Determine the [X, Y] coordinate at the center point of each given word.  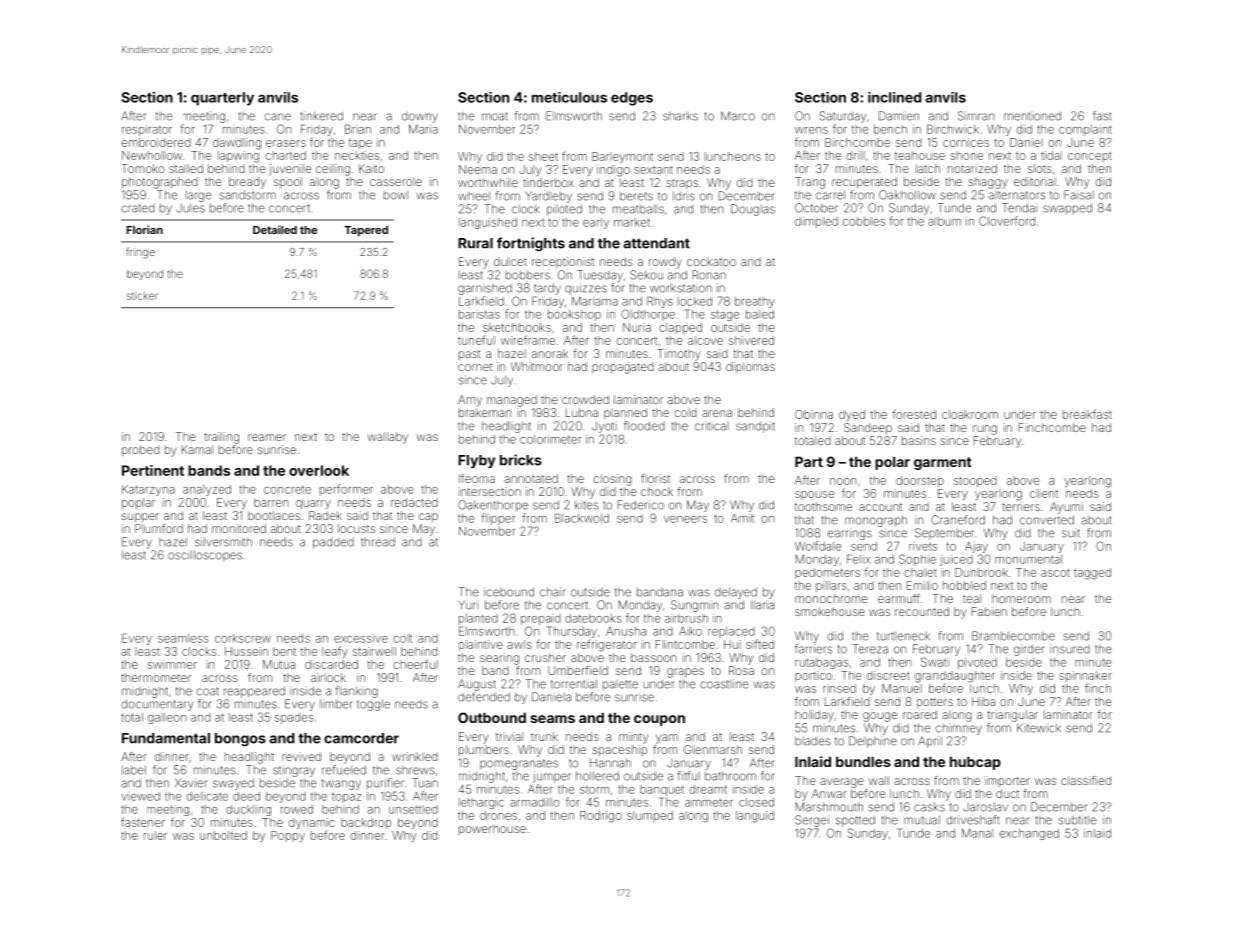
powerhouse [492, 829]
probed [141, 451]
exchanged [1029, 834]
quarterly [222, 99]
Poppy [288, 836]
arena [717, 413]
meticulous [569, 97]
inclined [895, 97]
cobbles [864, 221]
